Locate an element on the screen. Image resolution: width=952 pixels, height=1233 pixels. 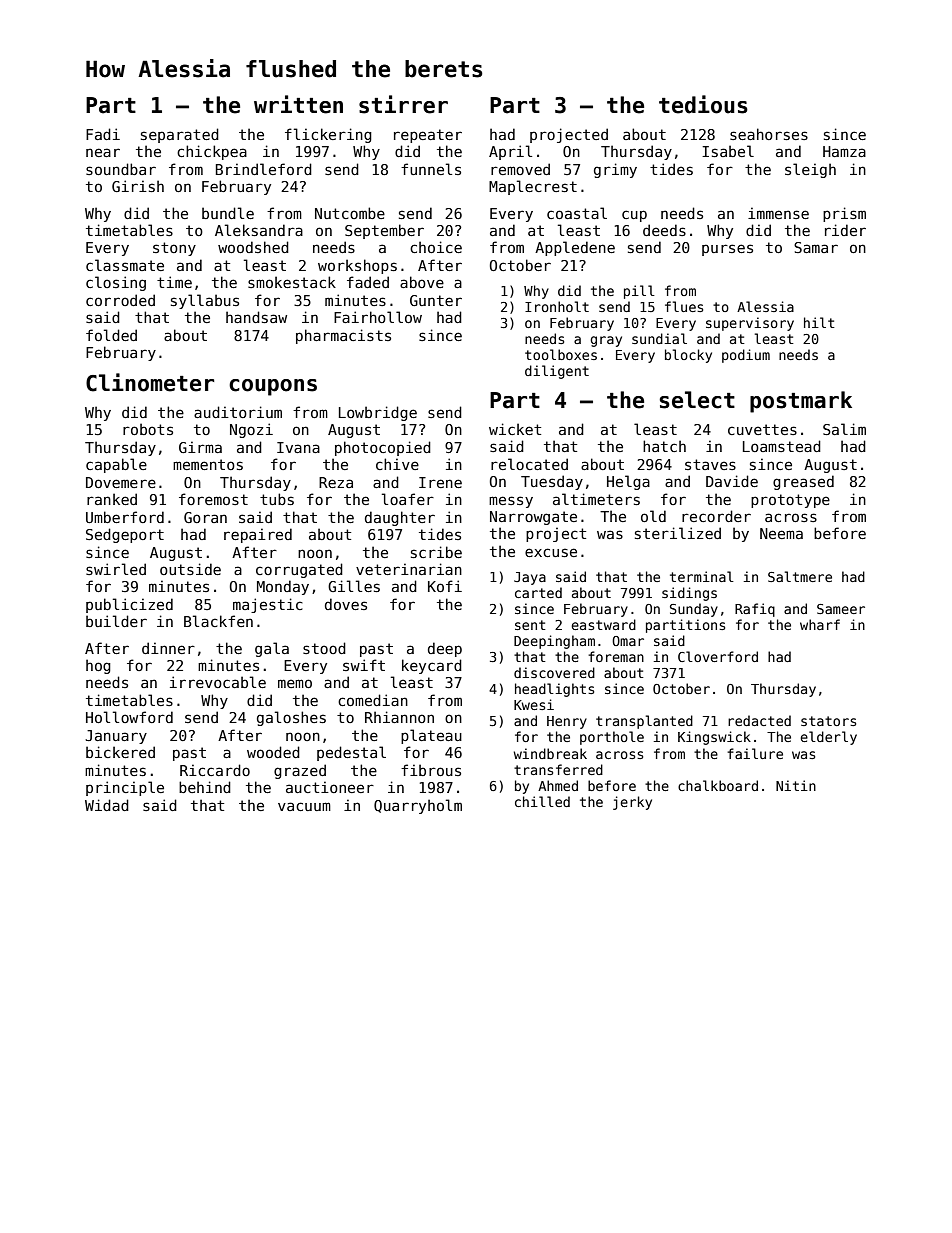
Appledene is located at coordinates (575, 248).
